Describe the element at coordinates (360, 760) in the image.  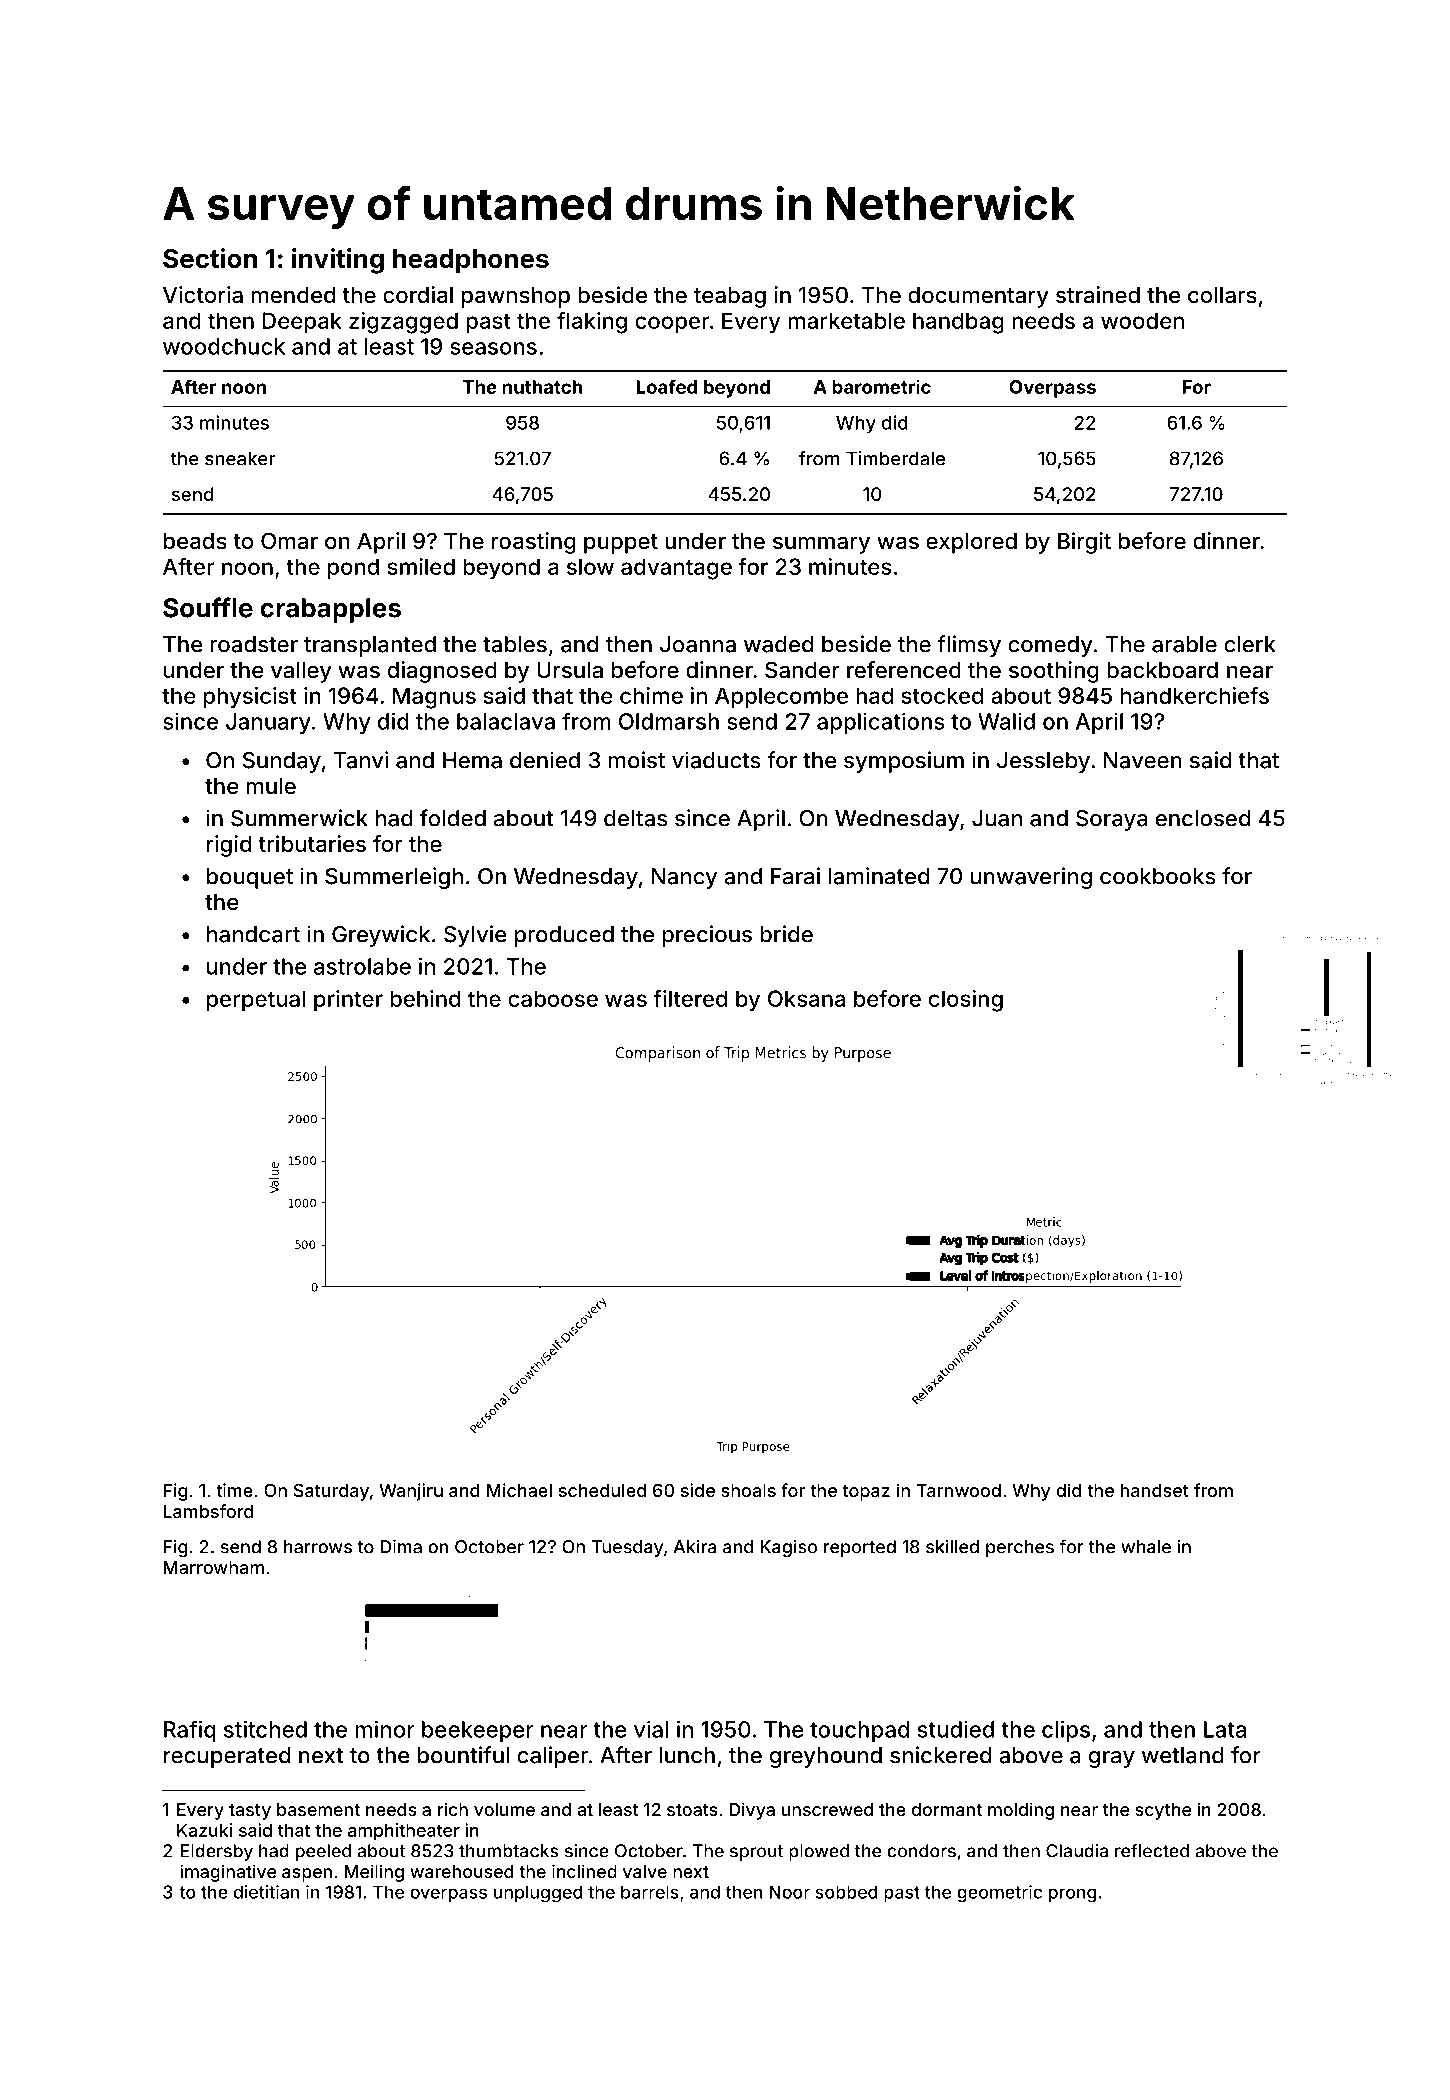
I see `Tanvi` at that location.
